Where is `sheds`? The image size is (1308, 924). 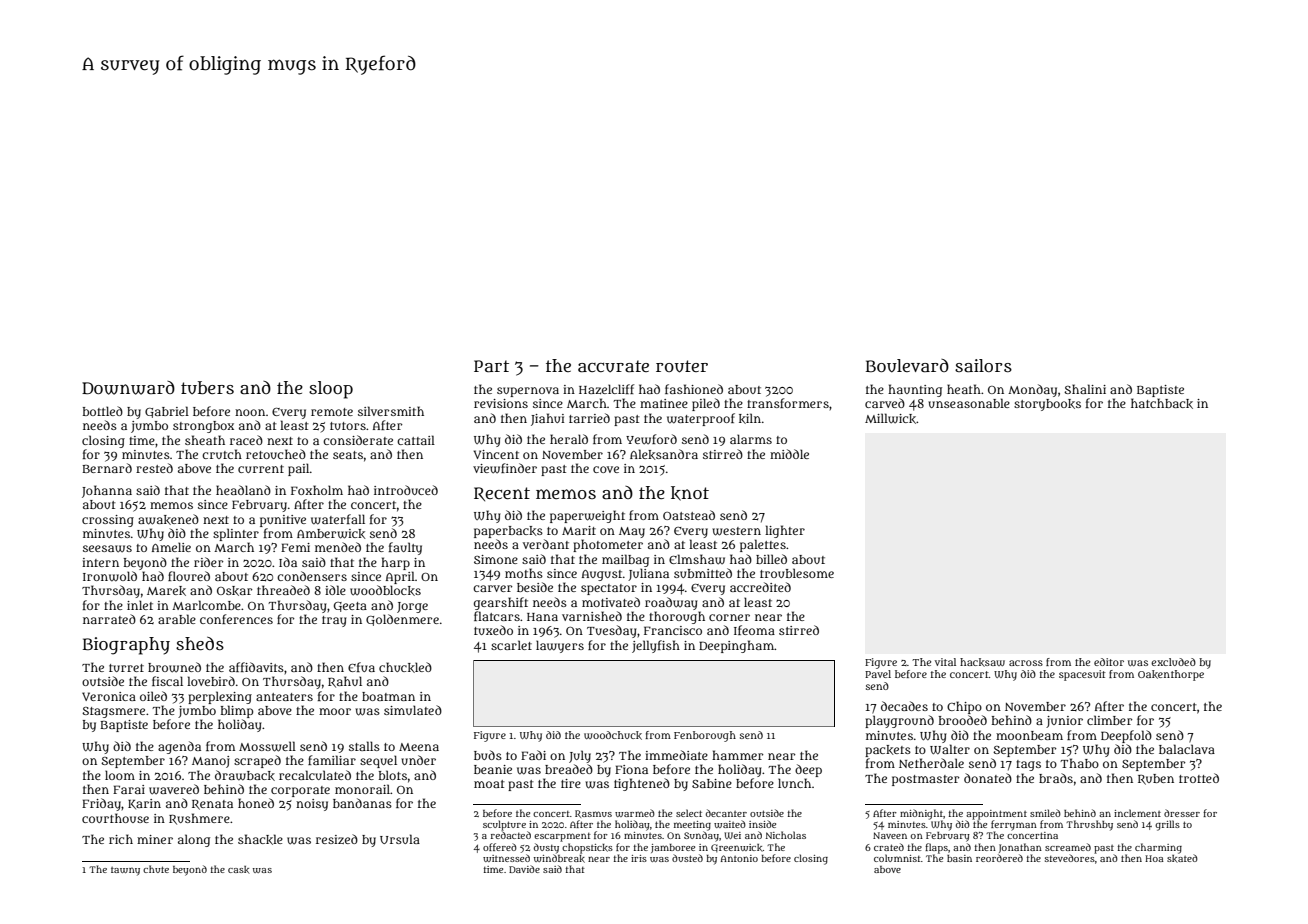 sheds is located at coordinates (200, 643).
